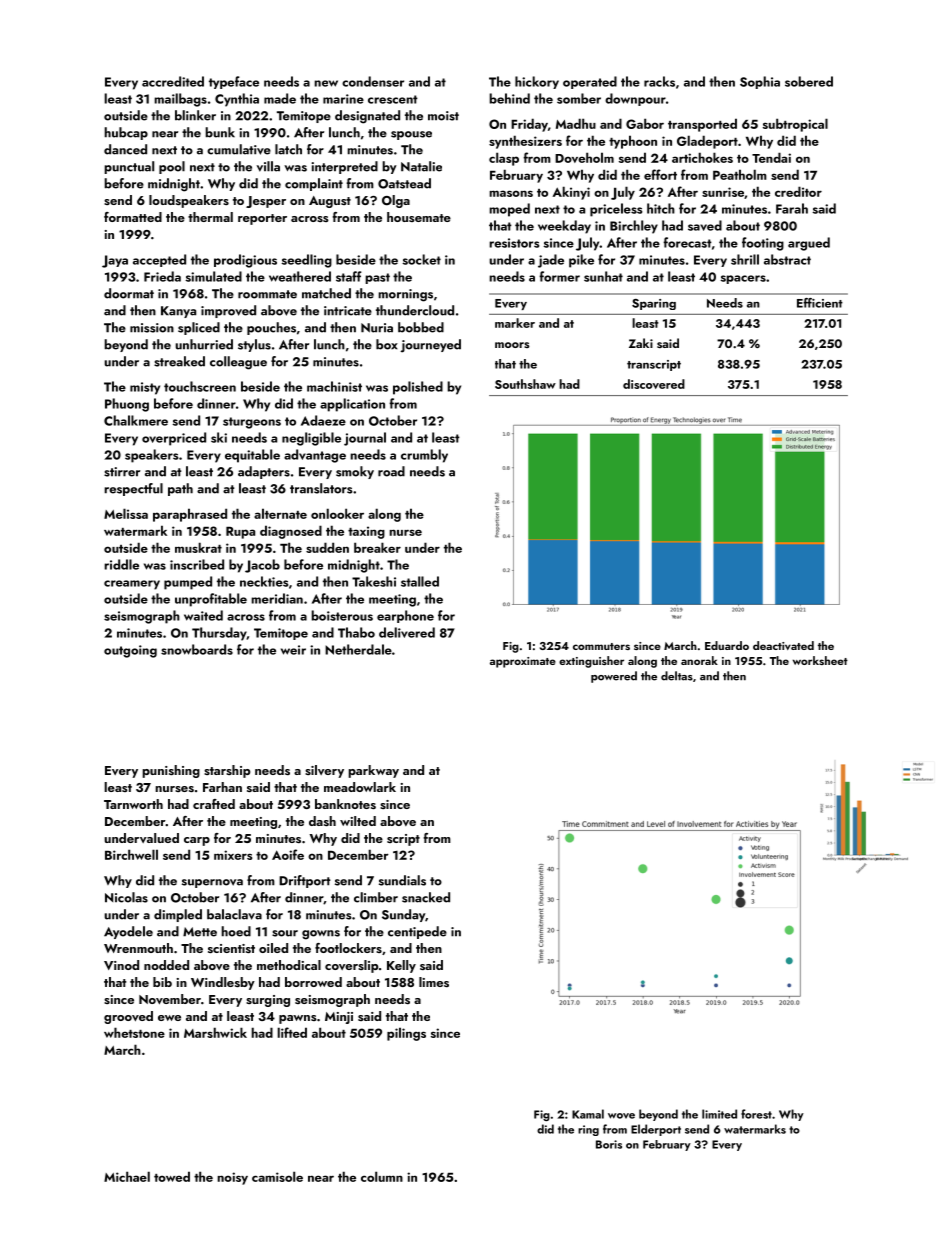  I want to click on deltas, so click(677, 676).
